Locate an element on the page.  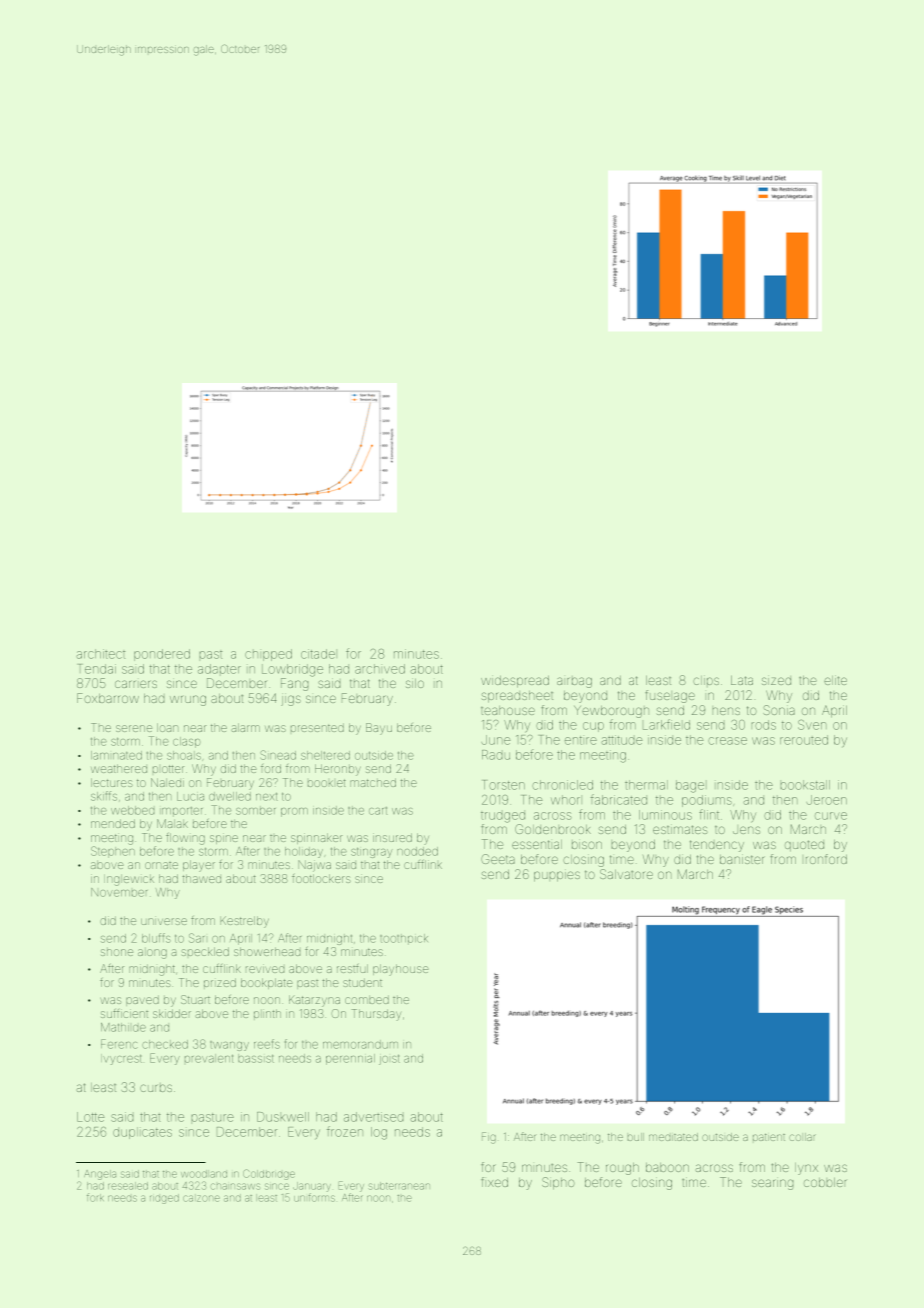
fuselage is located at coordinates (670, 696).
